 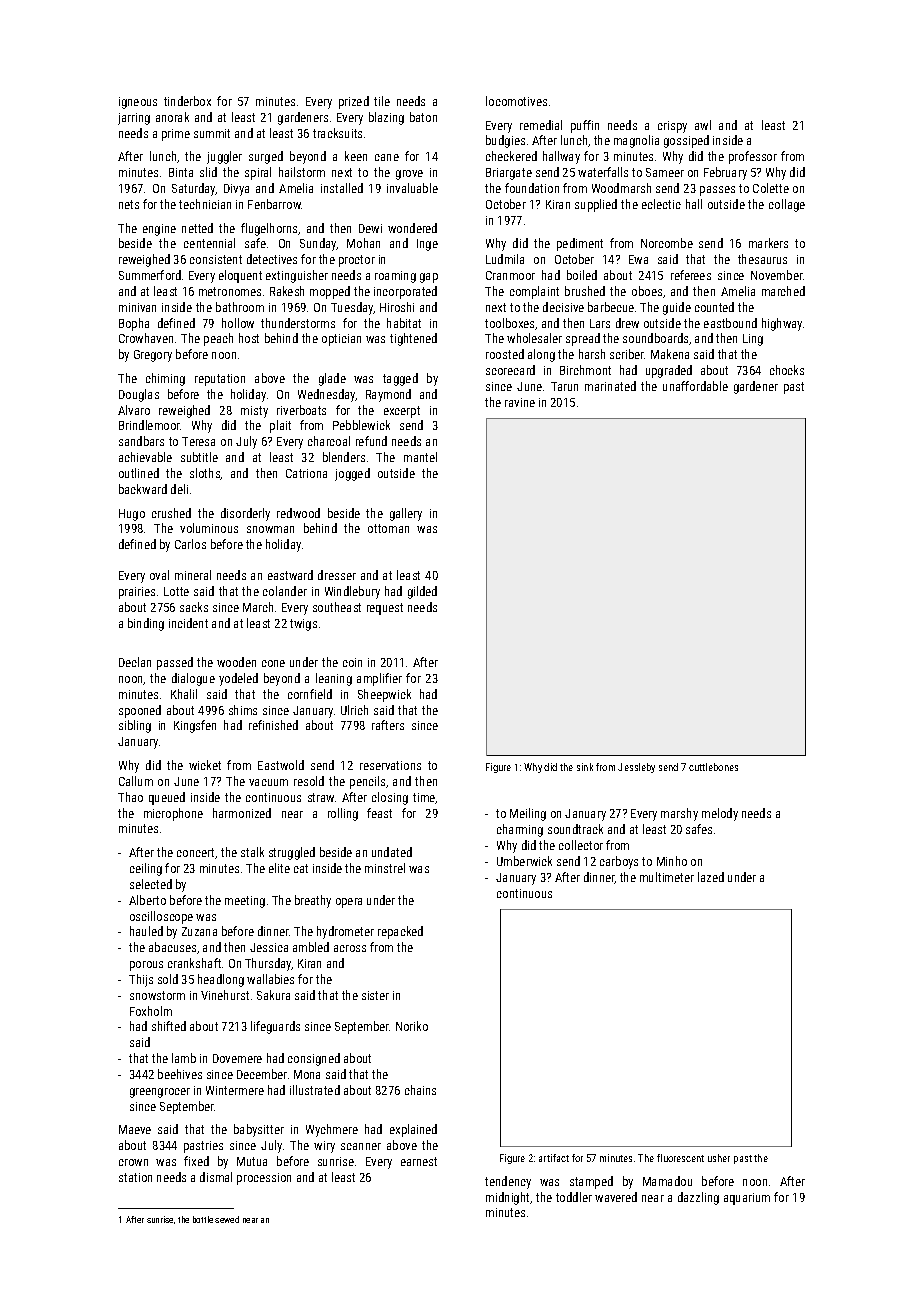 I want to click on straw, so click(x=321, y=797).
